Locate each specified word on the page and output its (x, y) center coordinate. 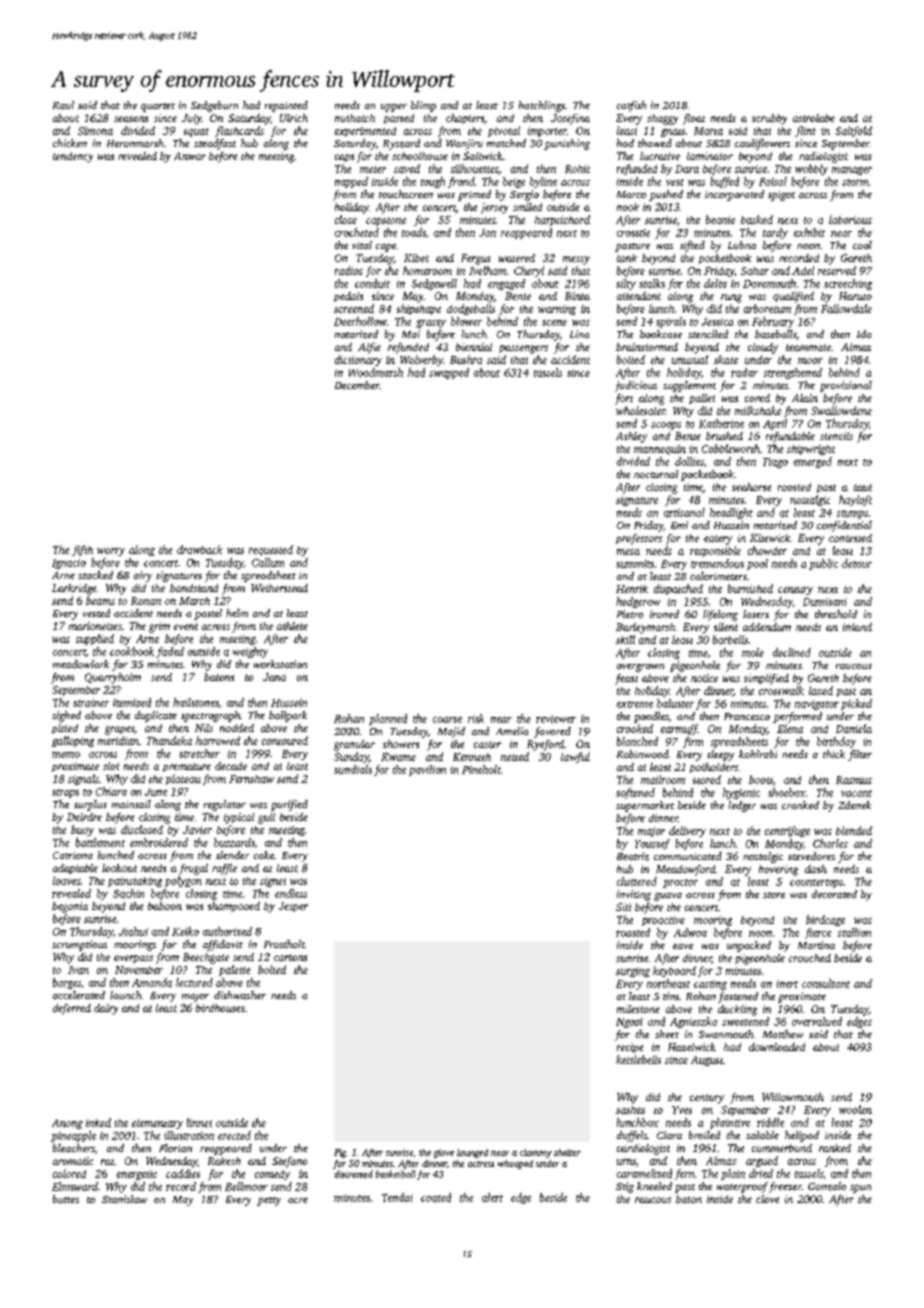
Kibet (416, 258)
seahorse (751, 487)
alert (492, 1197)
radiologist (823, 157)
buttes (66, 1199)
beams (100, 600)
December (357, 385)
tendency (73, 157)
